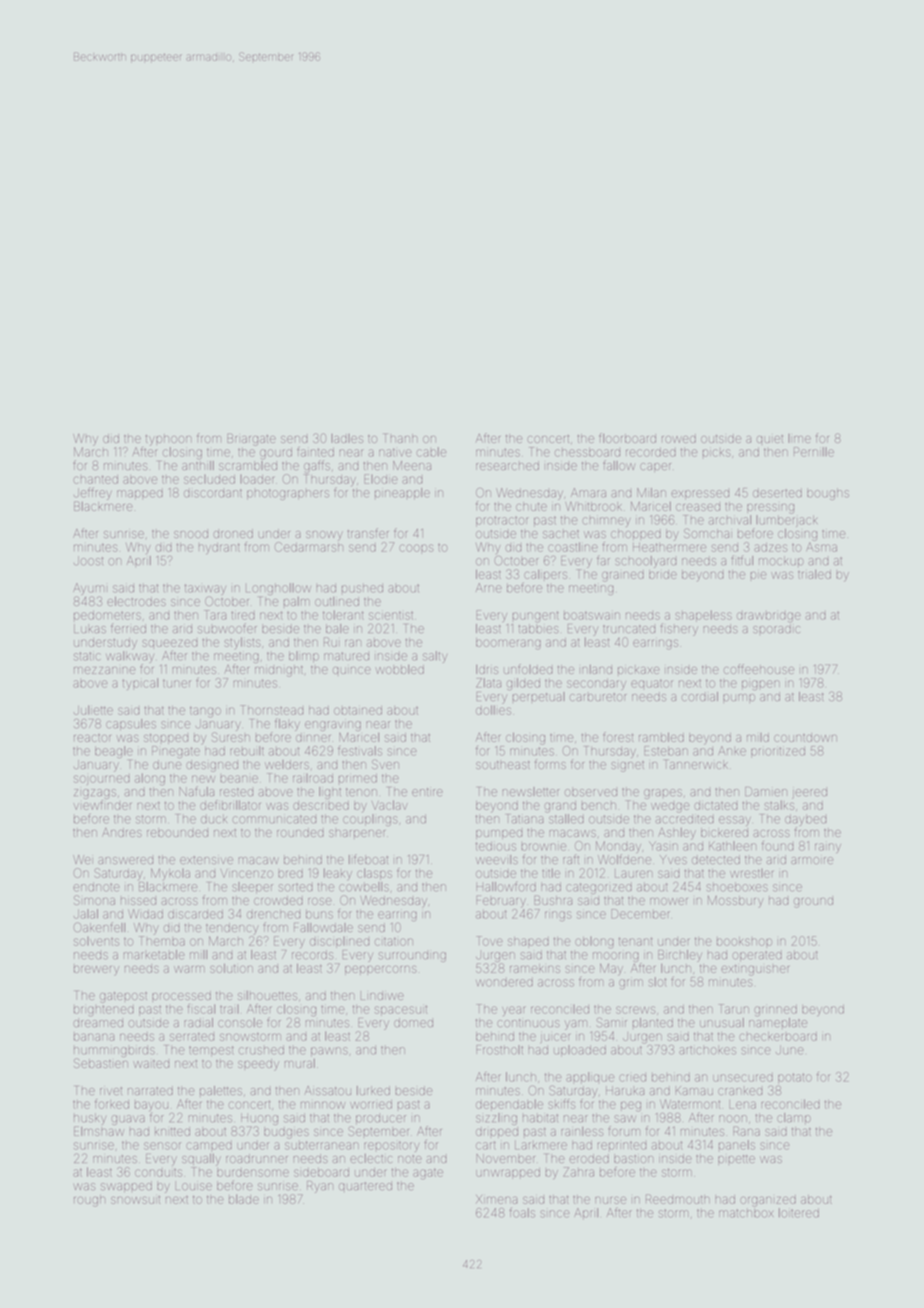 This image has height=1308, width=924. Describe the element at coordinates (503, 765) in the image. I see `southeast` at that location.
